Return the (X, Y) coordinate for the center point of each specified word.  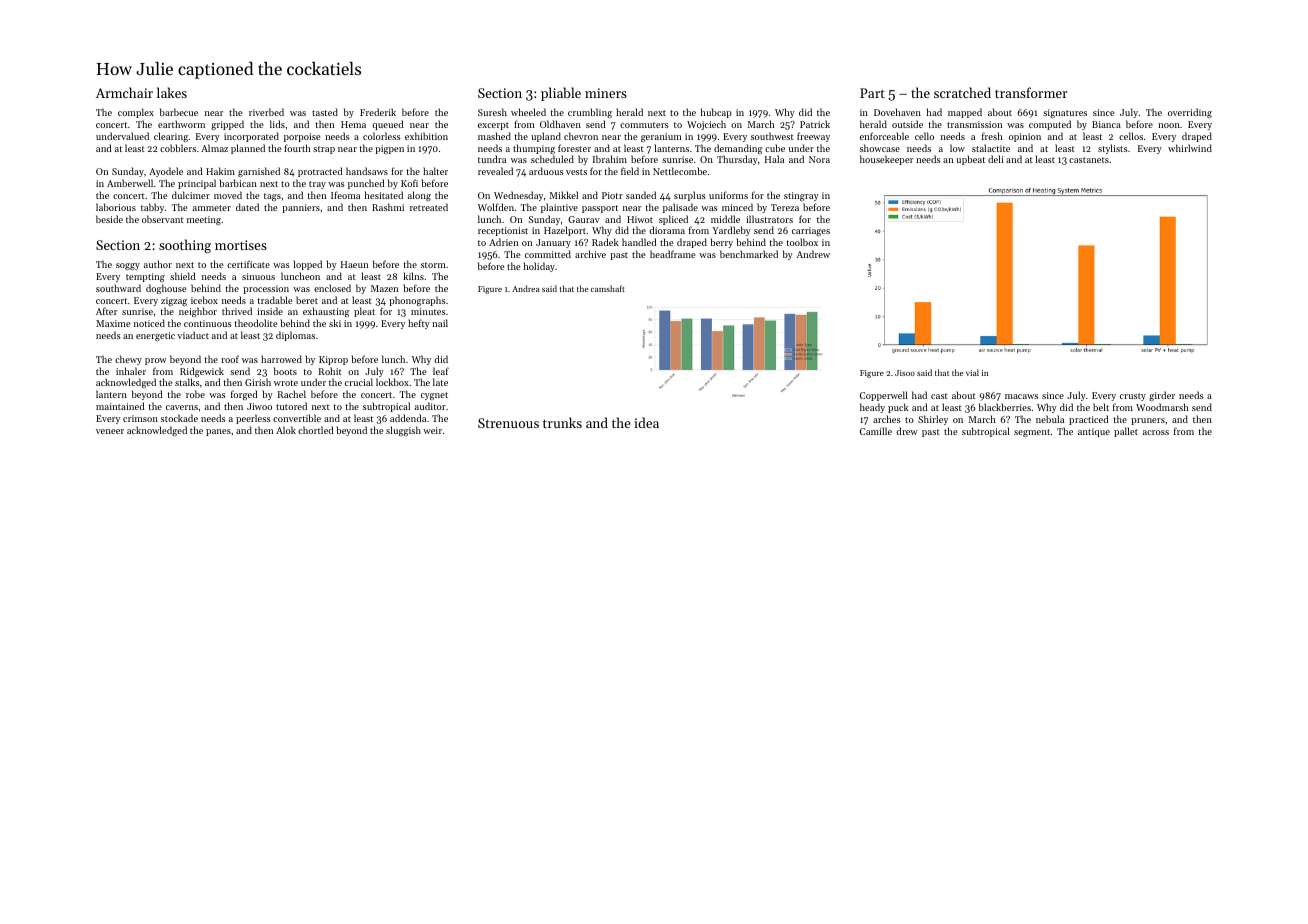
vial (972, 372)
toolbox (802, 242)
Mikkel (564, 195)
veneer (110, 431)
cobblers (178, 148)
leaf (441, 371)
